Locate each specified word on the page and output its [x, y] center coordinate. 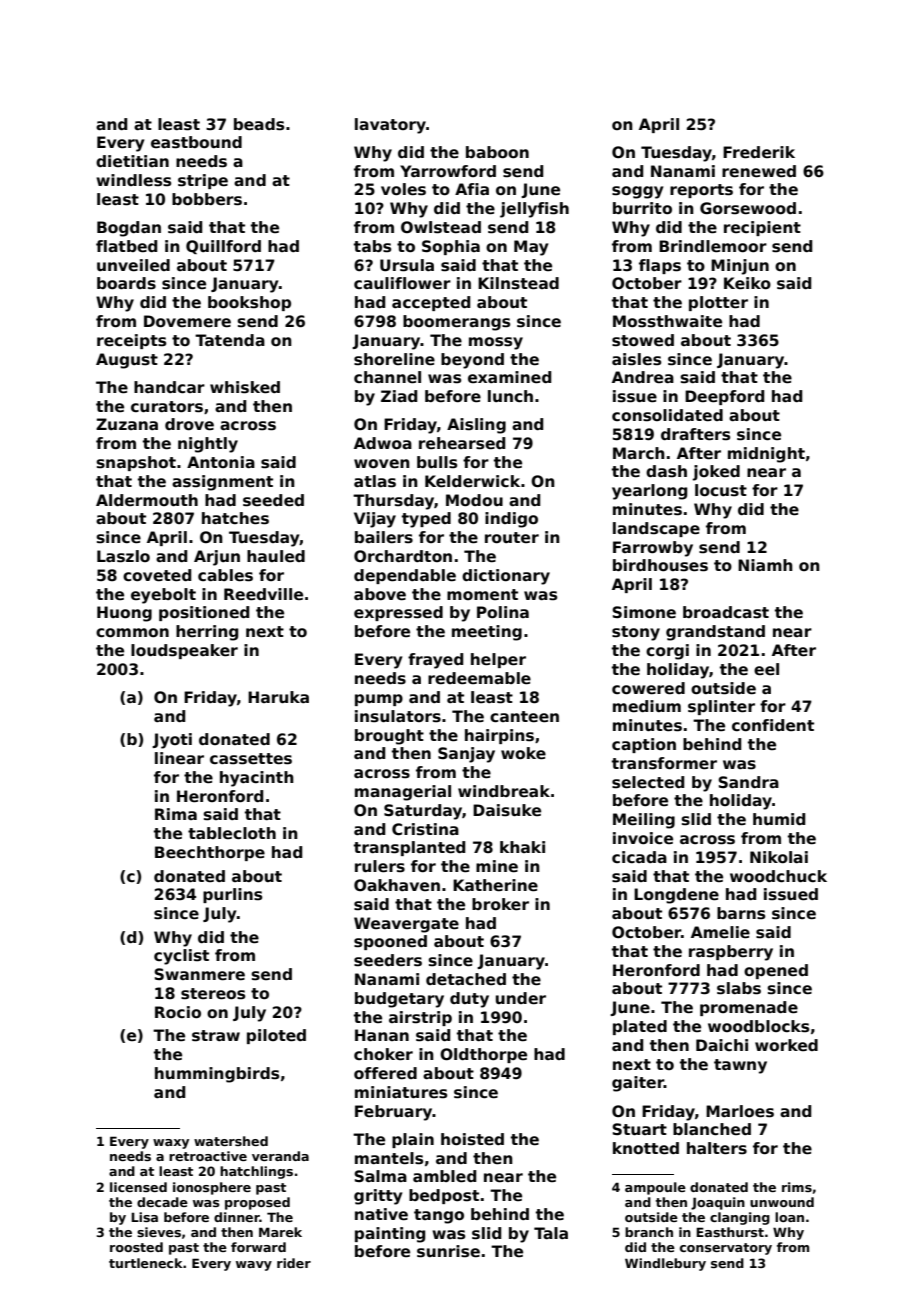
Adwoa [383, 443]
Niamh [765, 565]
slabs [739, 988]
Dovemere [187, 321]
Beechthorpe [210, 853]
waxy [171, 1144]
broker [500, 904]
